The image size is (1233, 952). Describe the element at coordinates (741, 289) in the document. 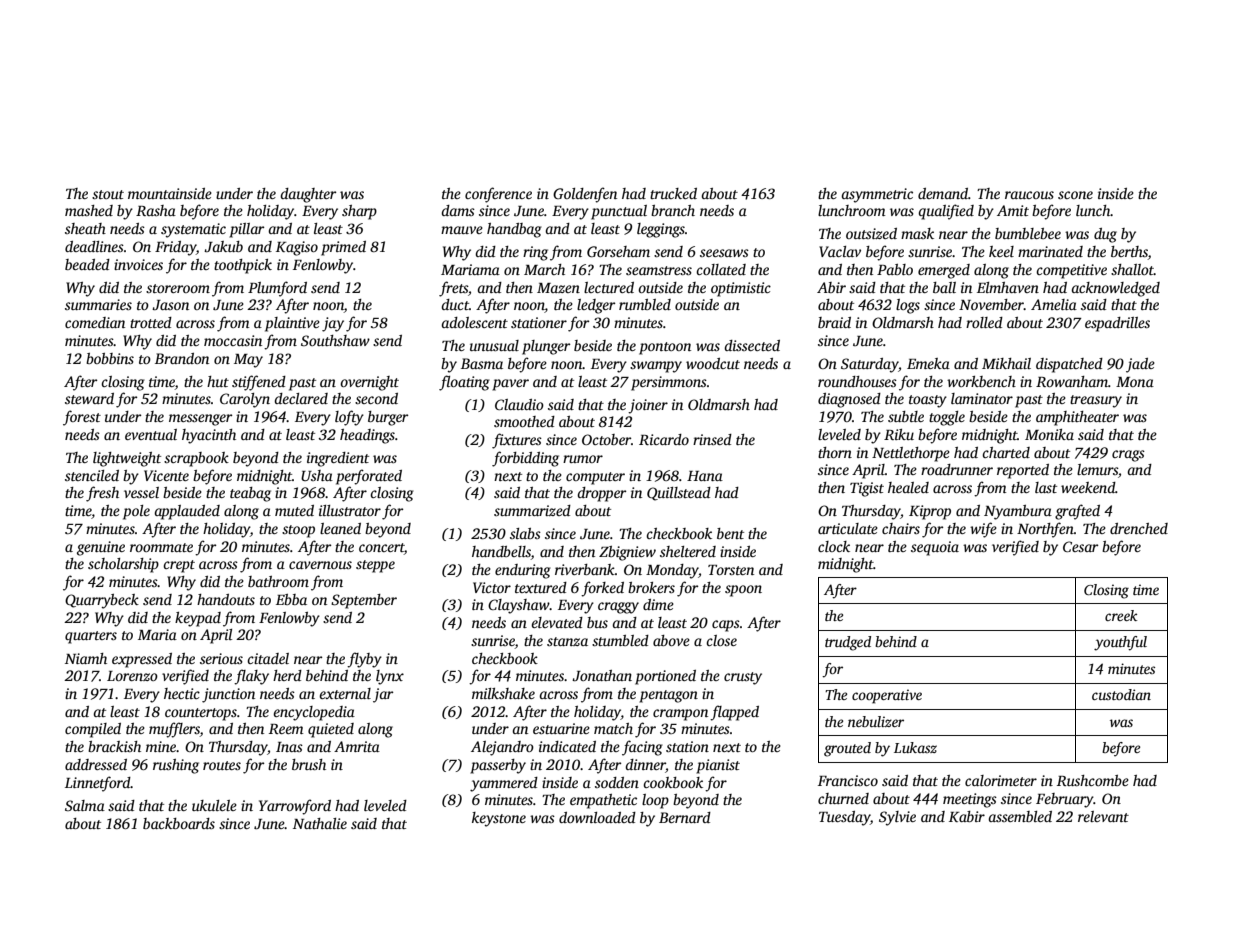

I see `optimistic` at that location.
